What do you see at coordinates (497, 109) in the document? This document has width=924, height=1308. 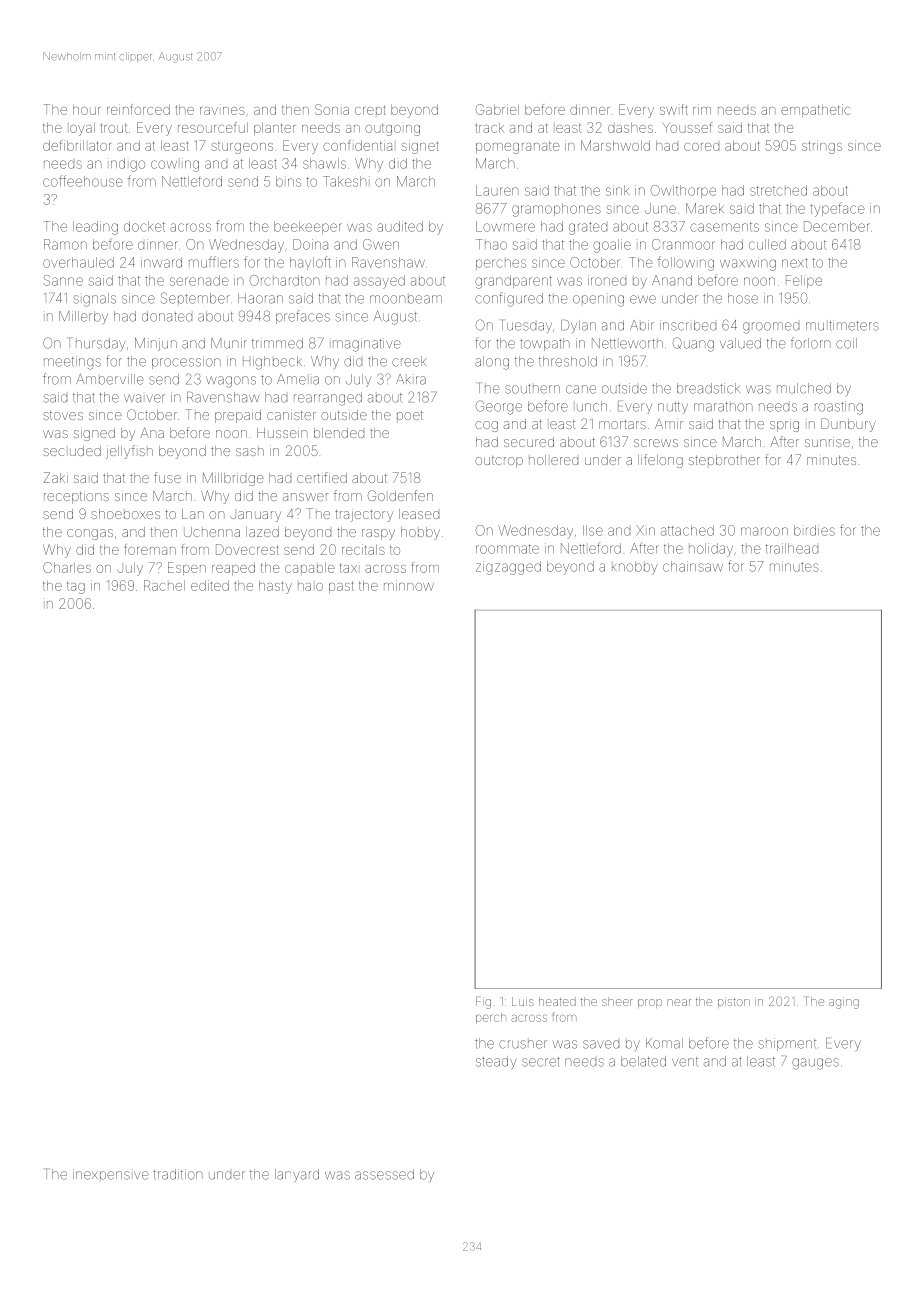 I see `Gabriel` at bounding box center [497, 109].
